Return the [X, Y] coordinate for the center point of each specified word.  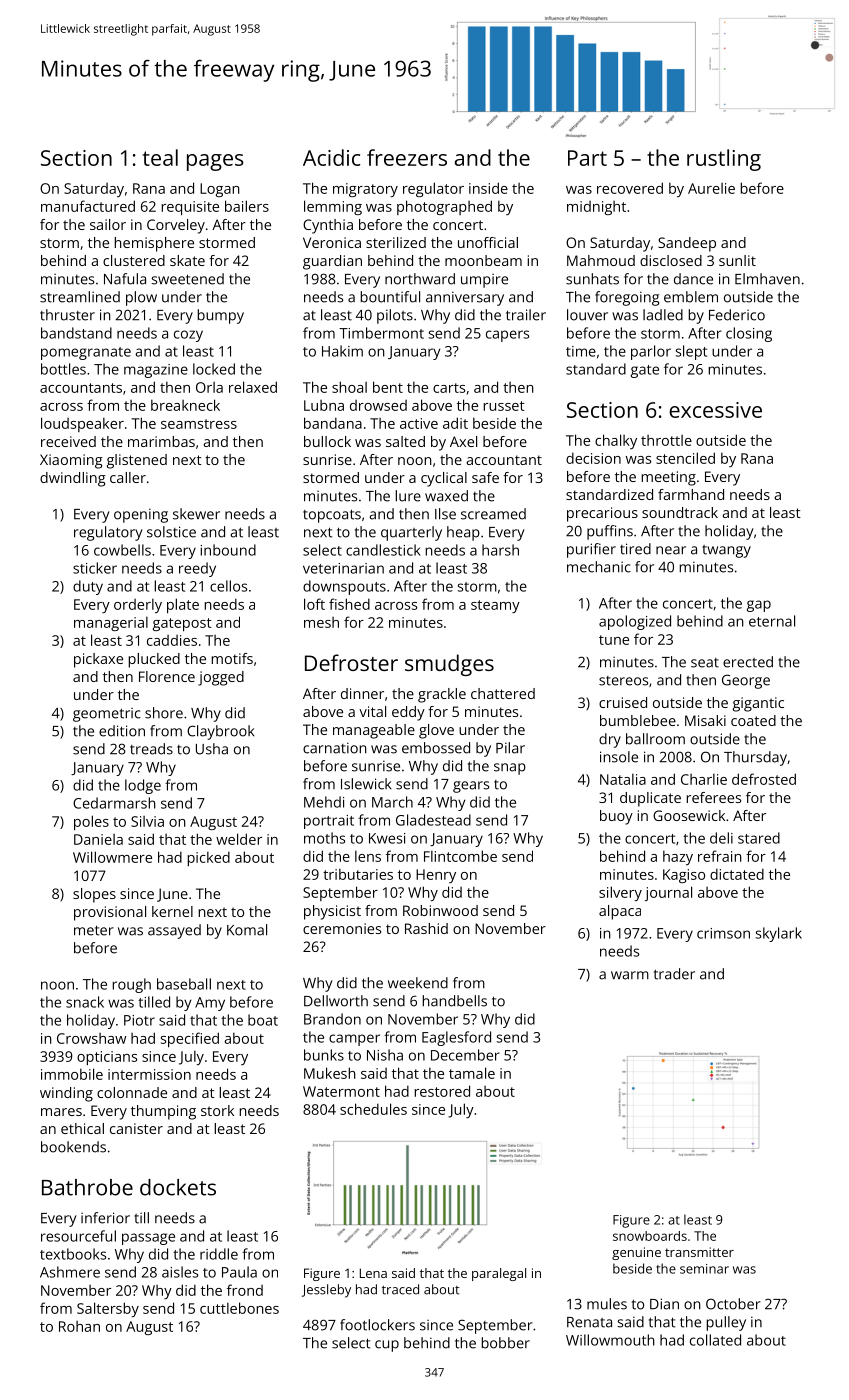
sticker [95, 568]
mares [61, 1112]
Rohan [79, 1326]
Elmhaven [767, 279]
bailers [247, 206]
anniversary [465, 298]
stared [759, 838]
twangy [726, 551]
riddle [219, 1254]
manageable [374, 731]
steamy [495, 606]
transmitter [699, 1252]
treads [151, 749]
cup [387, 1346]
